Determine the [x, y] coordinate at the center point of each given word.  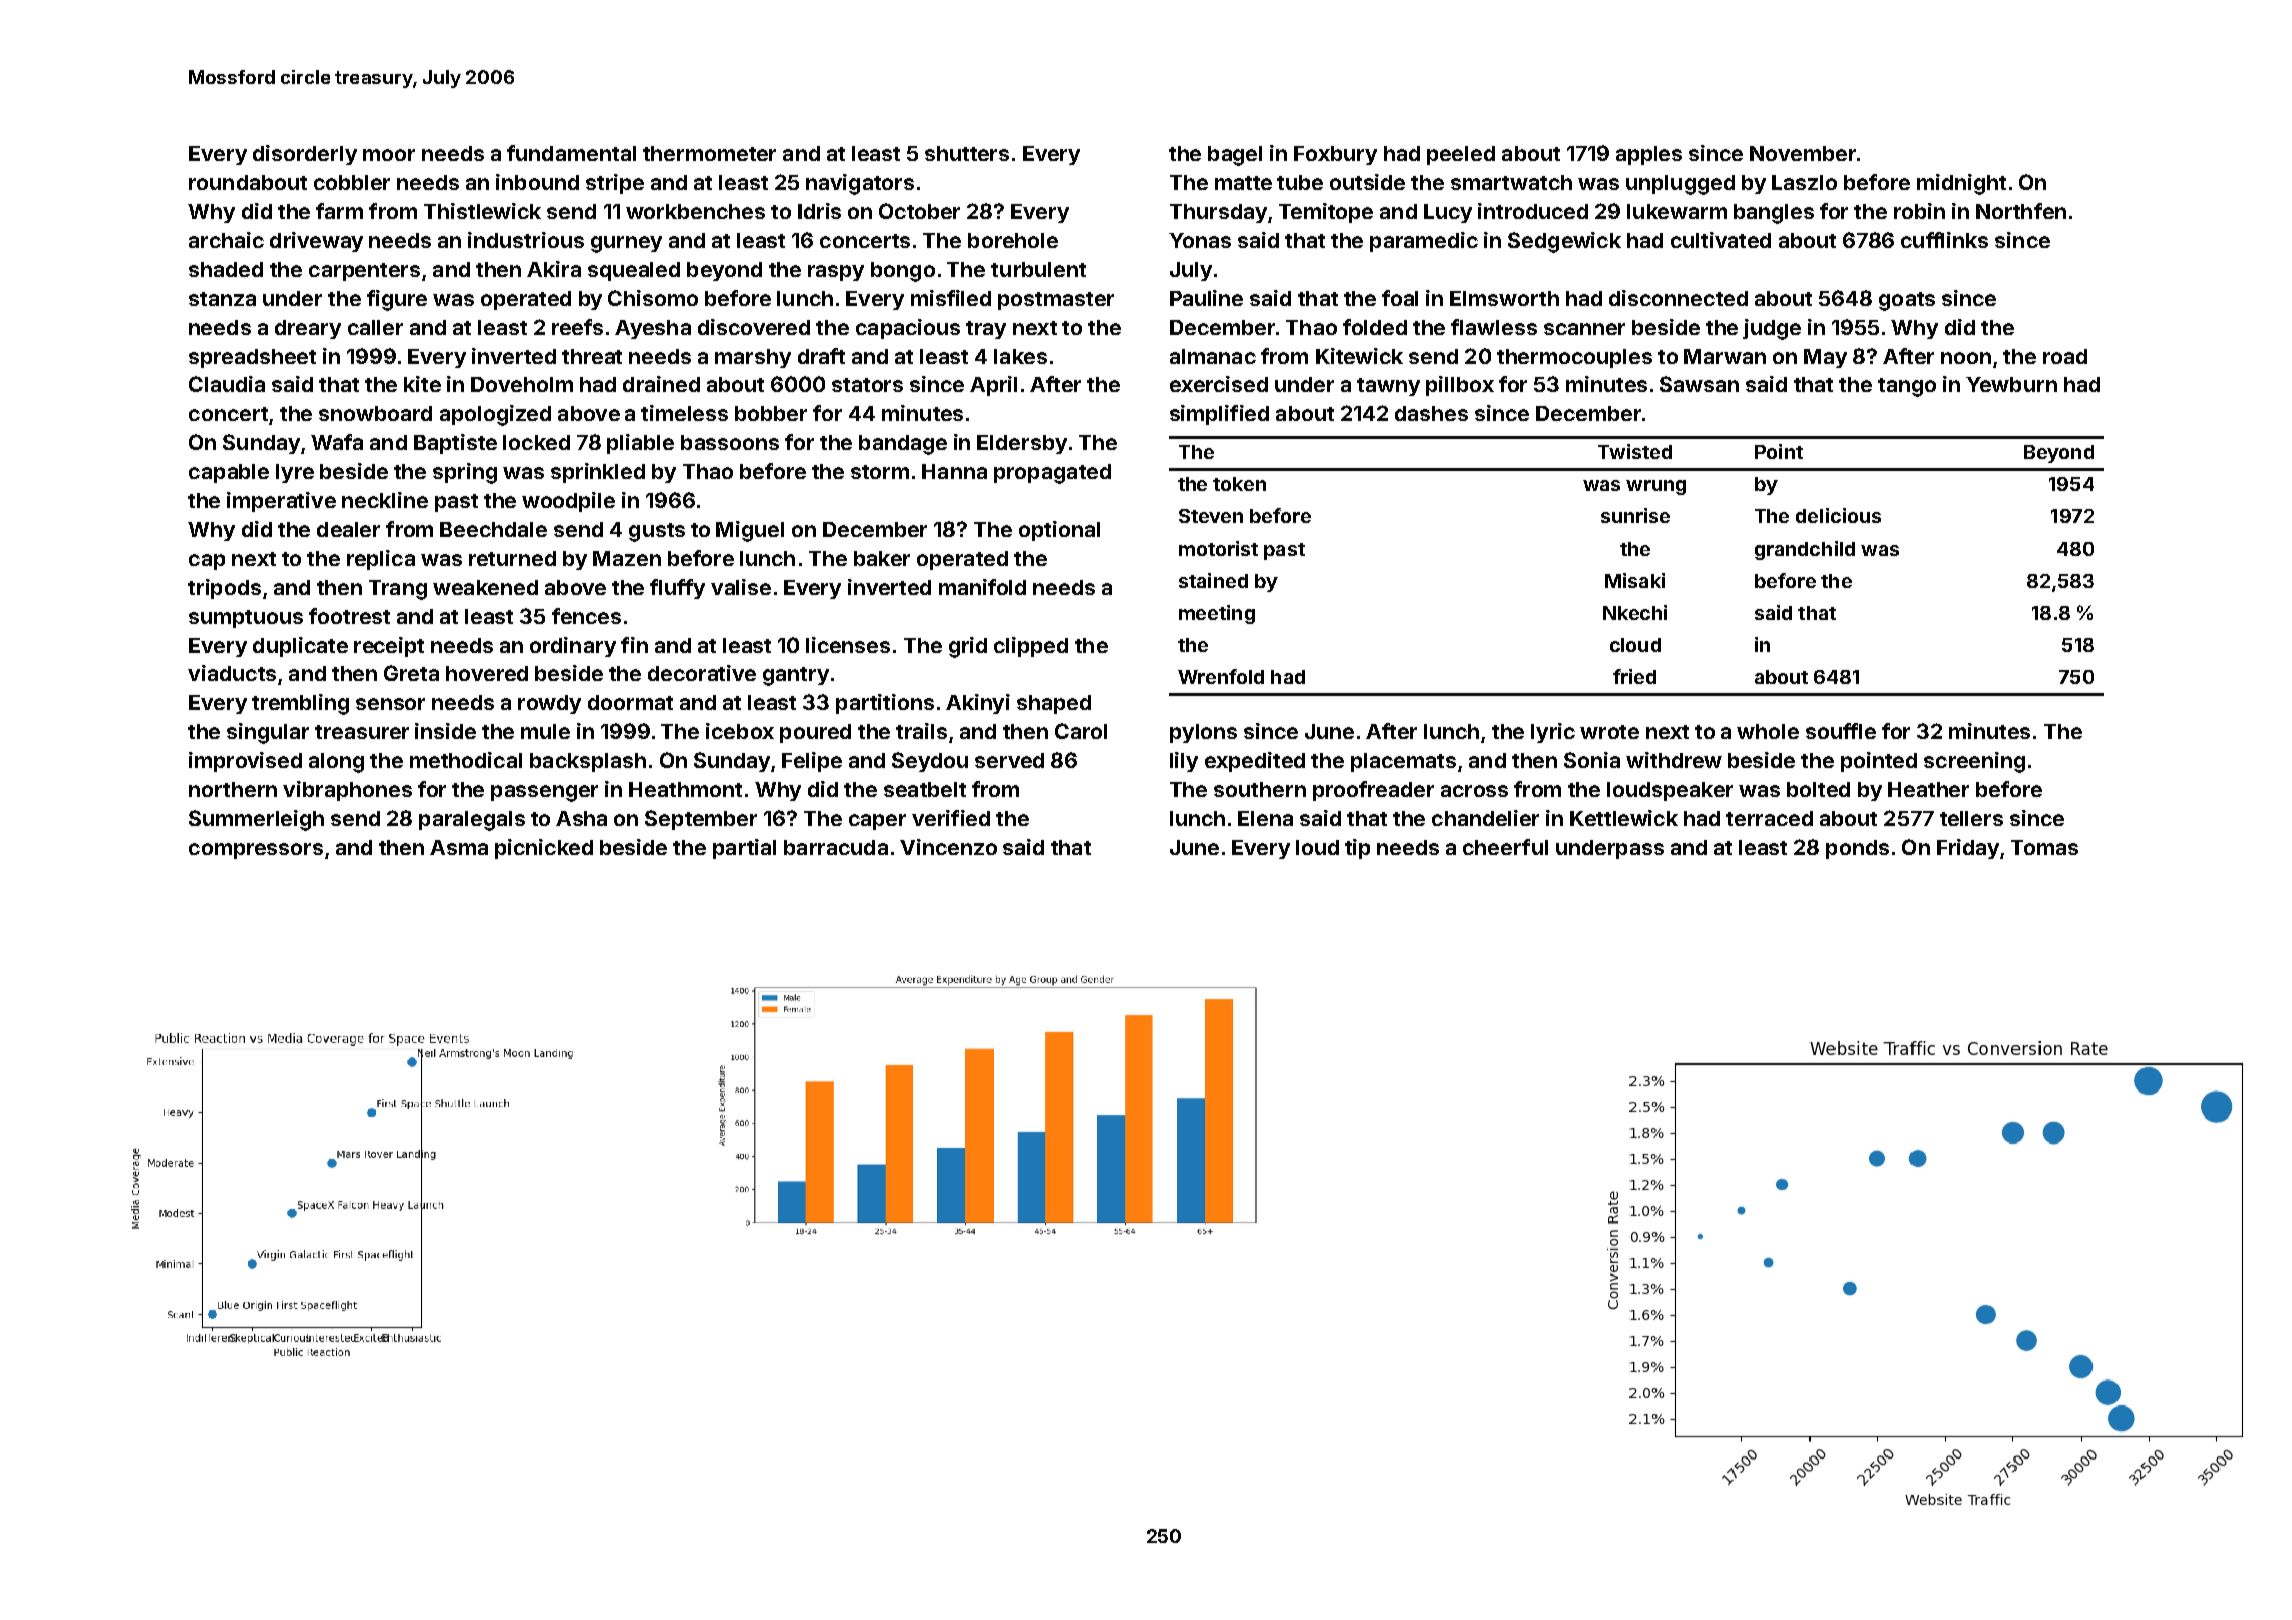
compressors [256, 851]
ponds [1857, 849]
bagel [1235, 156]
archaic [226, 240]
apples [1649, 155]
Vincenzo [948, 847]
